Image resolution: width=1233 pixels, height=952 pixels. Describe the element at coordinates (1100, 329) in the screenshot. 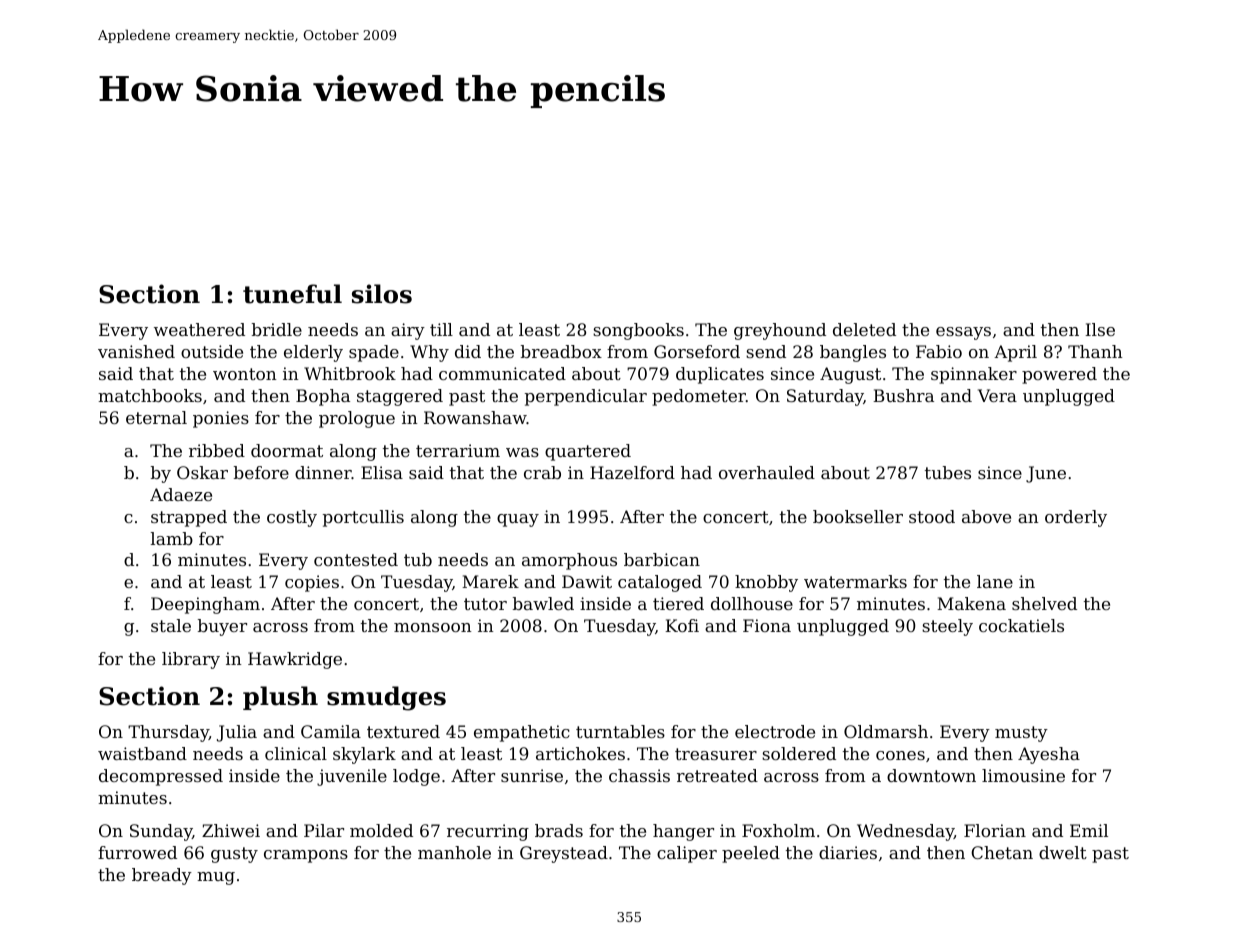

I see `Ilse` at that location.
